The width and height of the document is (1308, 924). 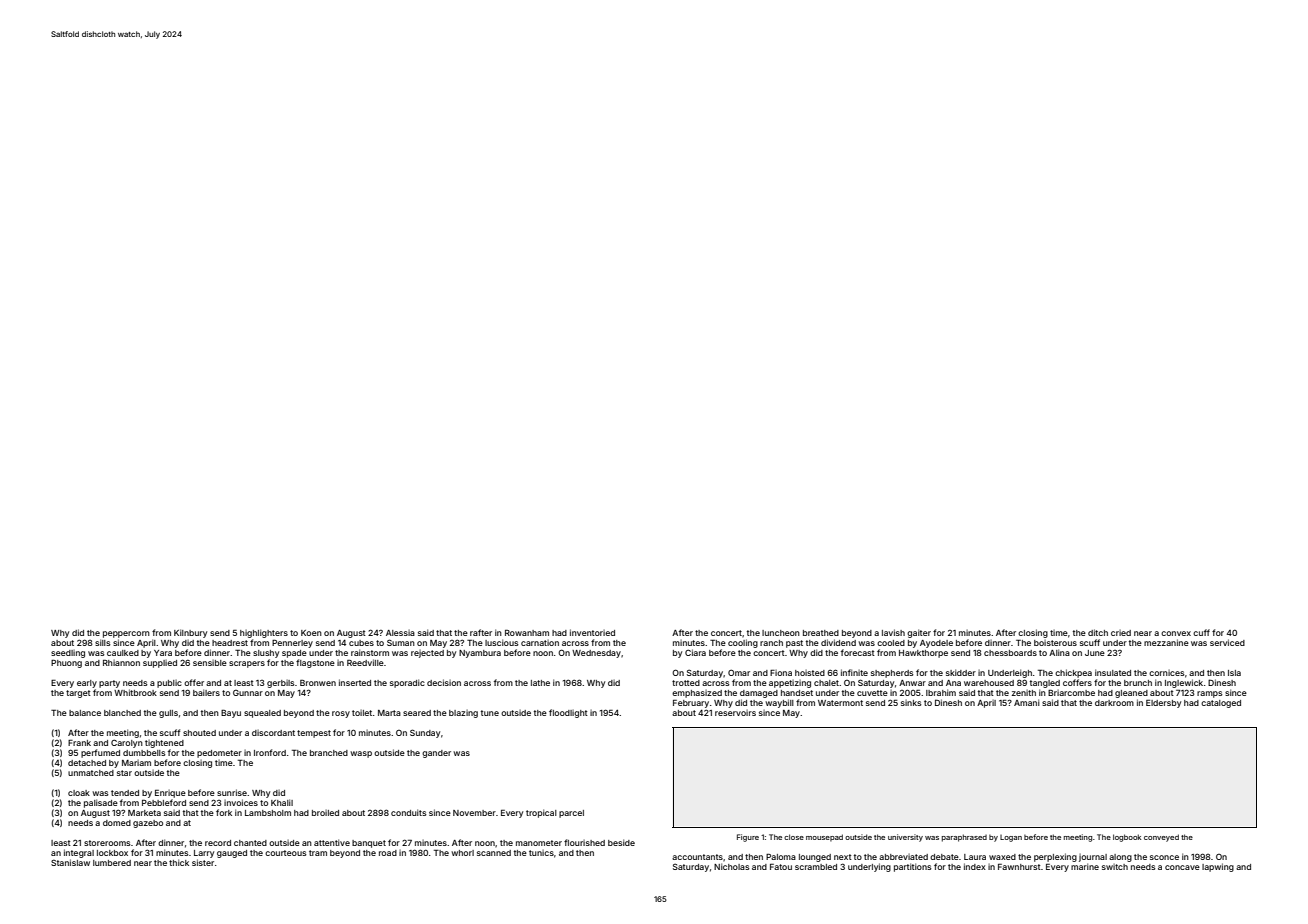 I want to click on Reedville, so click(x=365, y=662).
